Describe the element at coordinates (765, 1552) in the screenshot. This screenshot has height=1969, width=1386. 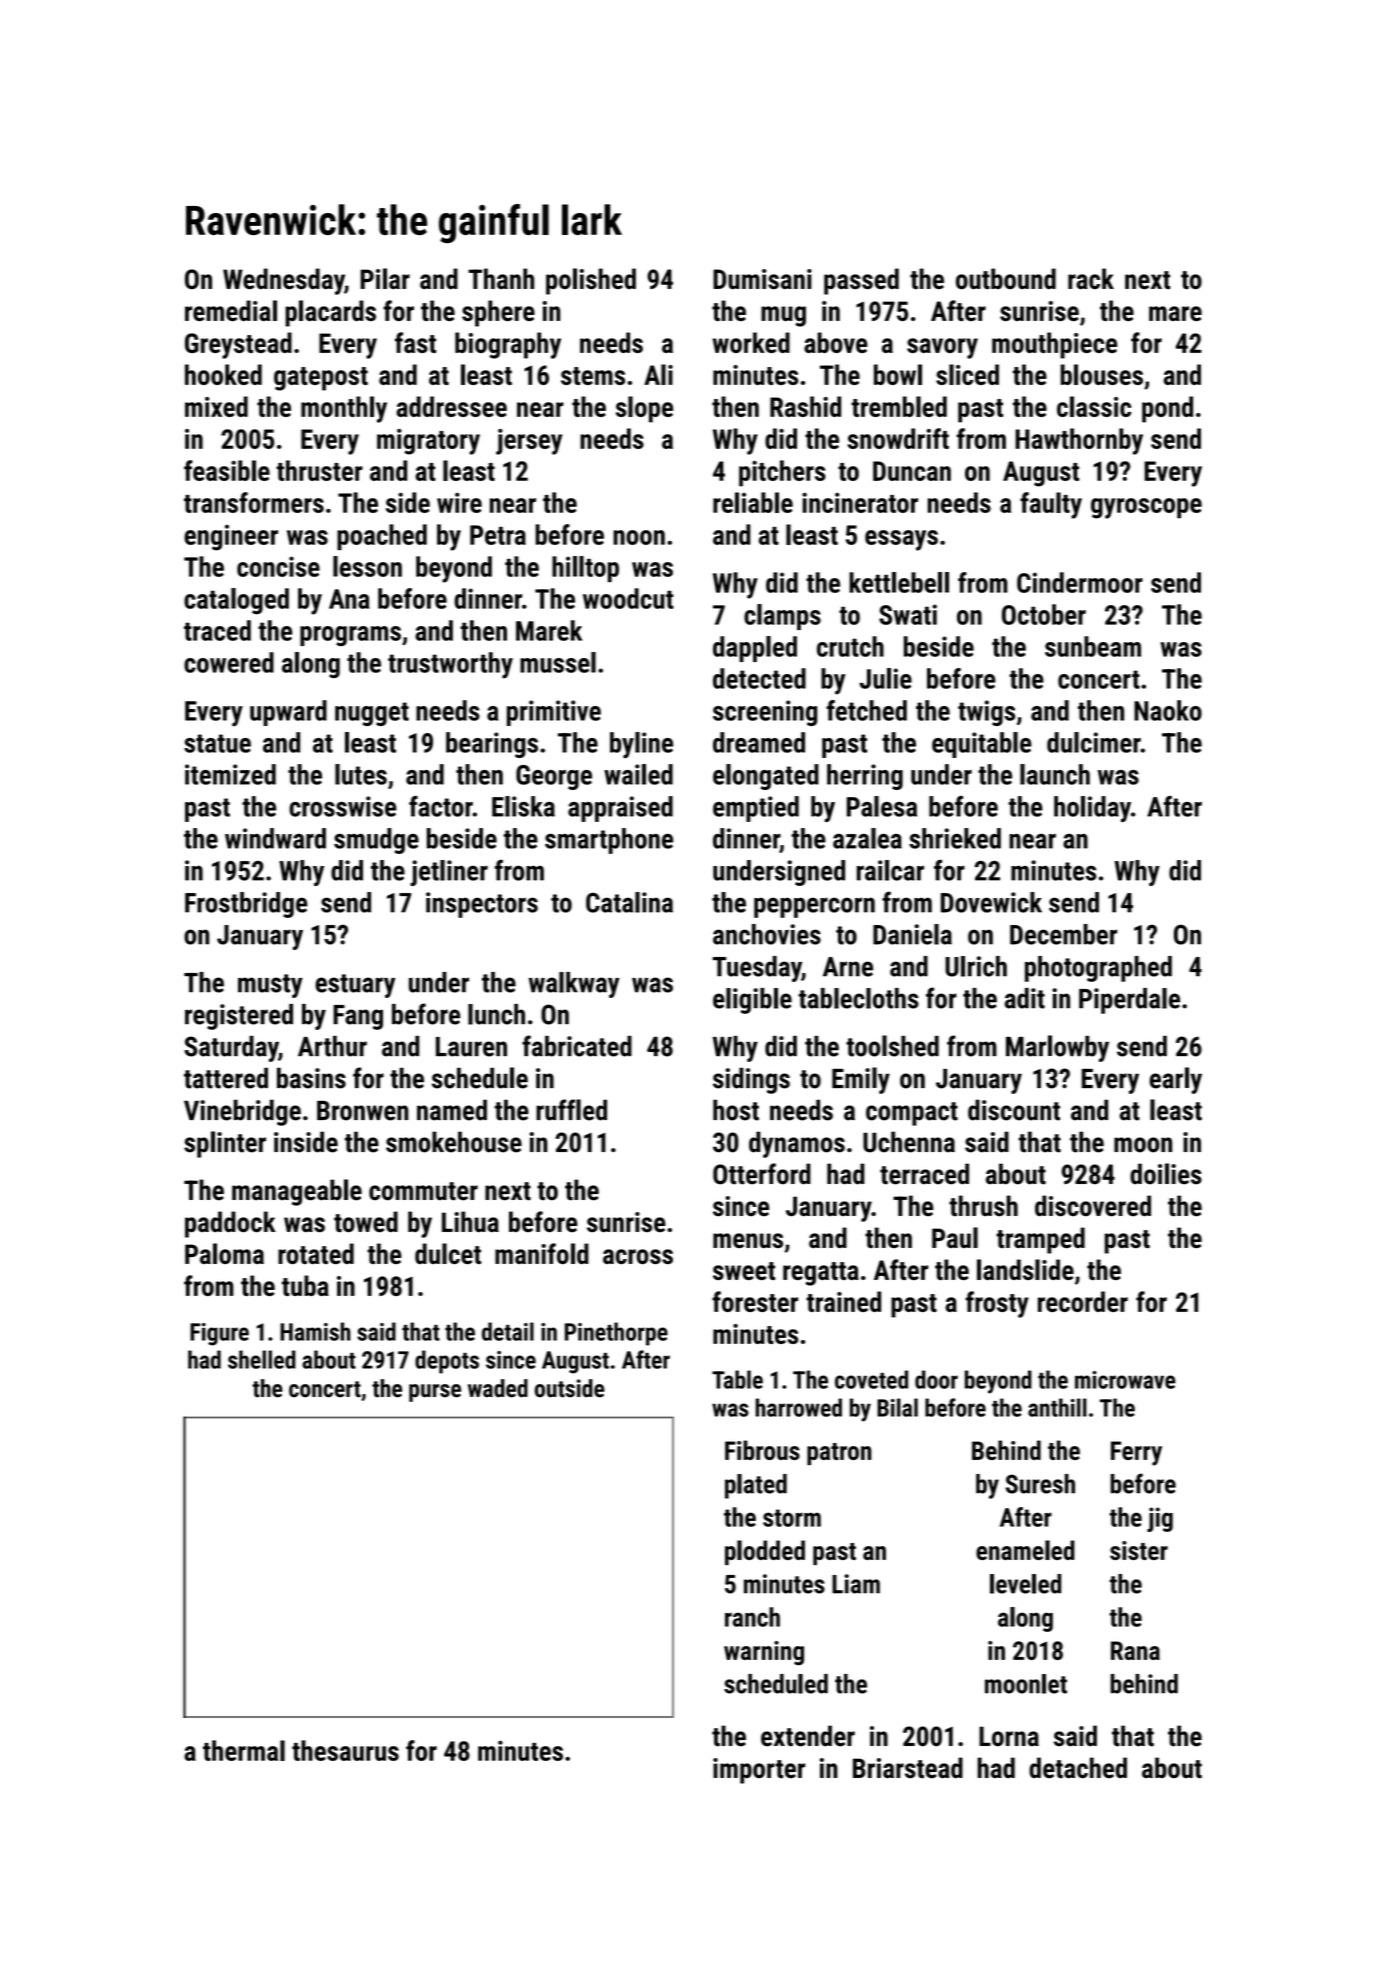
I see `plodded` at that location.
